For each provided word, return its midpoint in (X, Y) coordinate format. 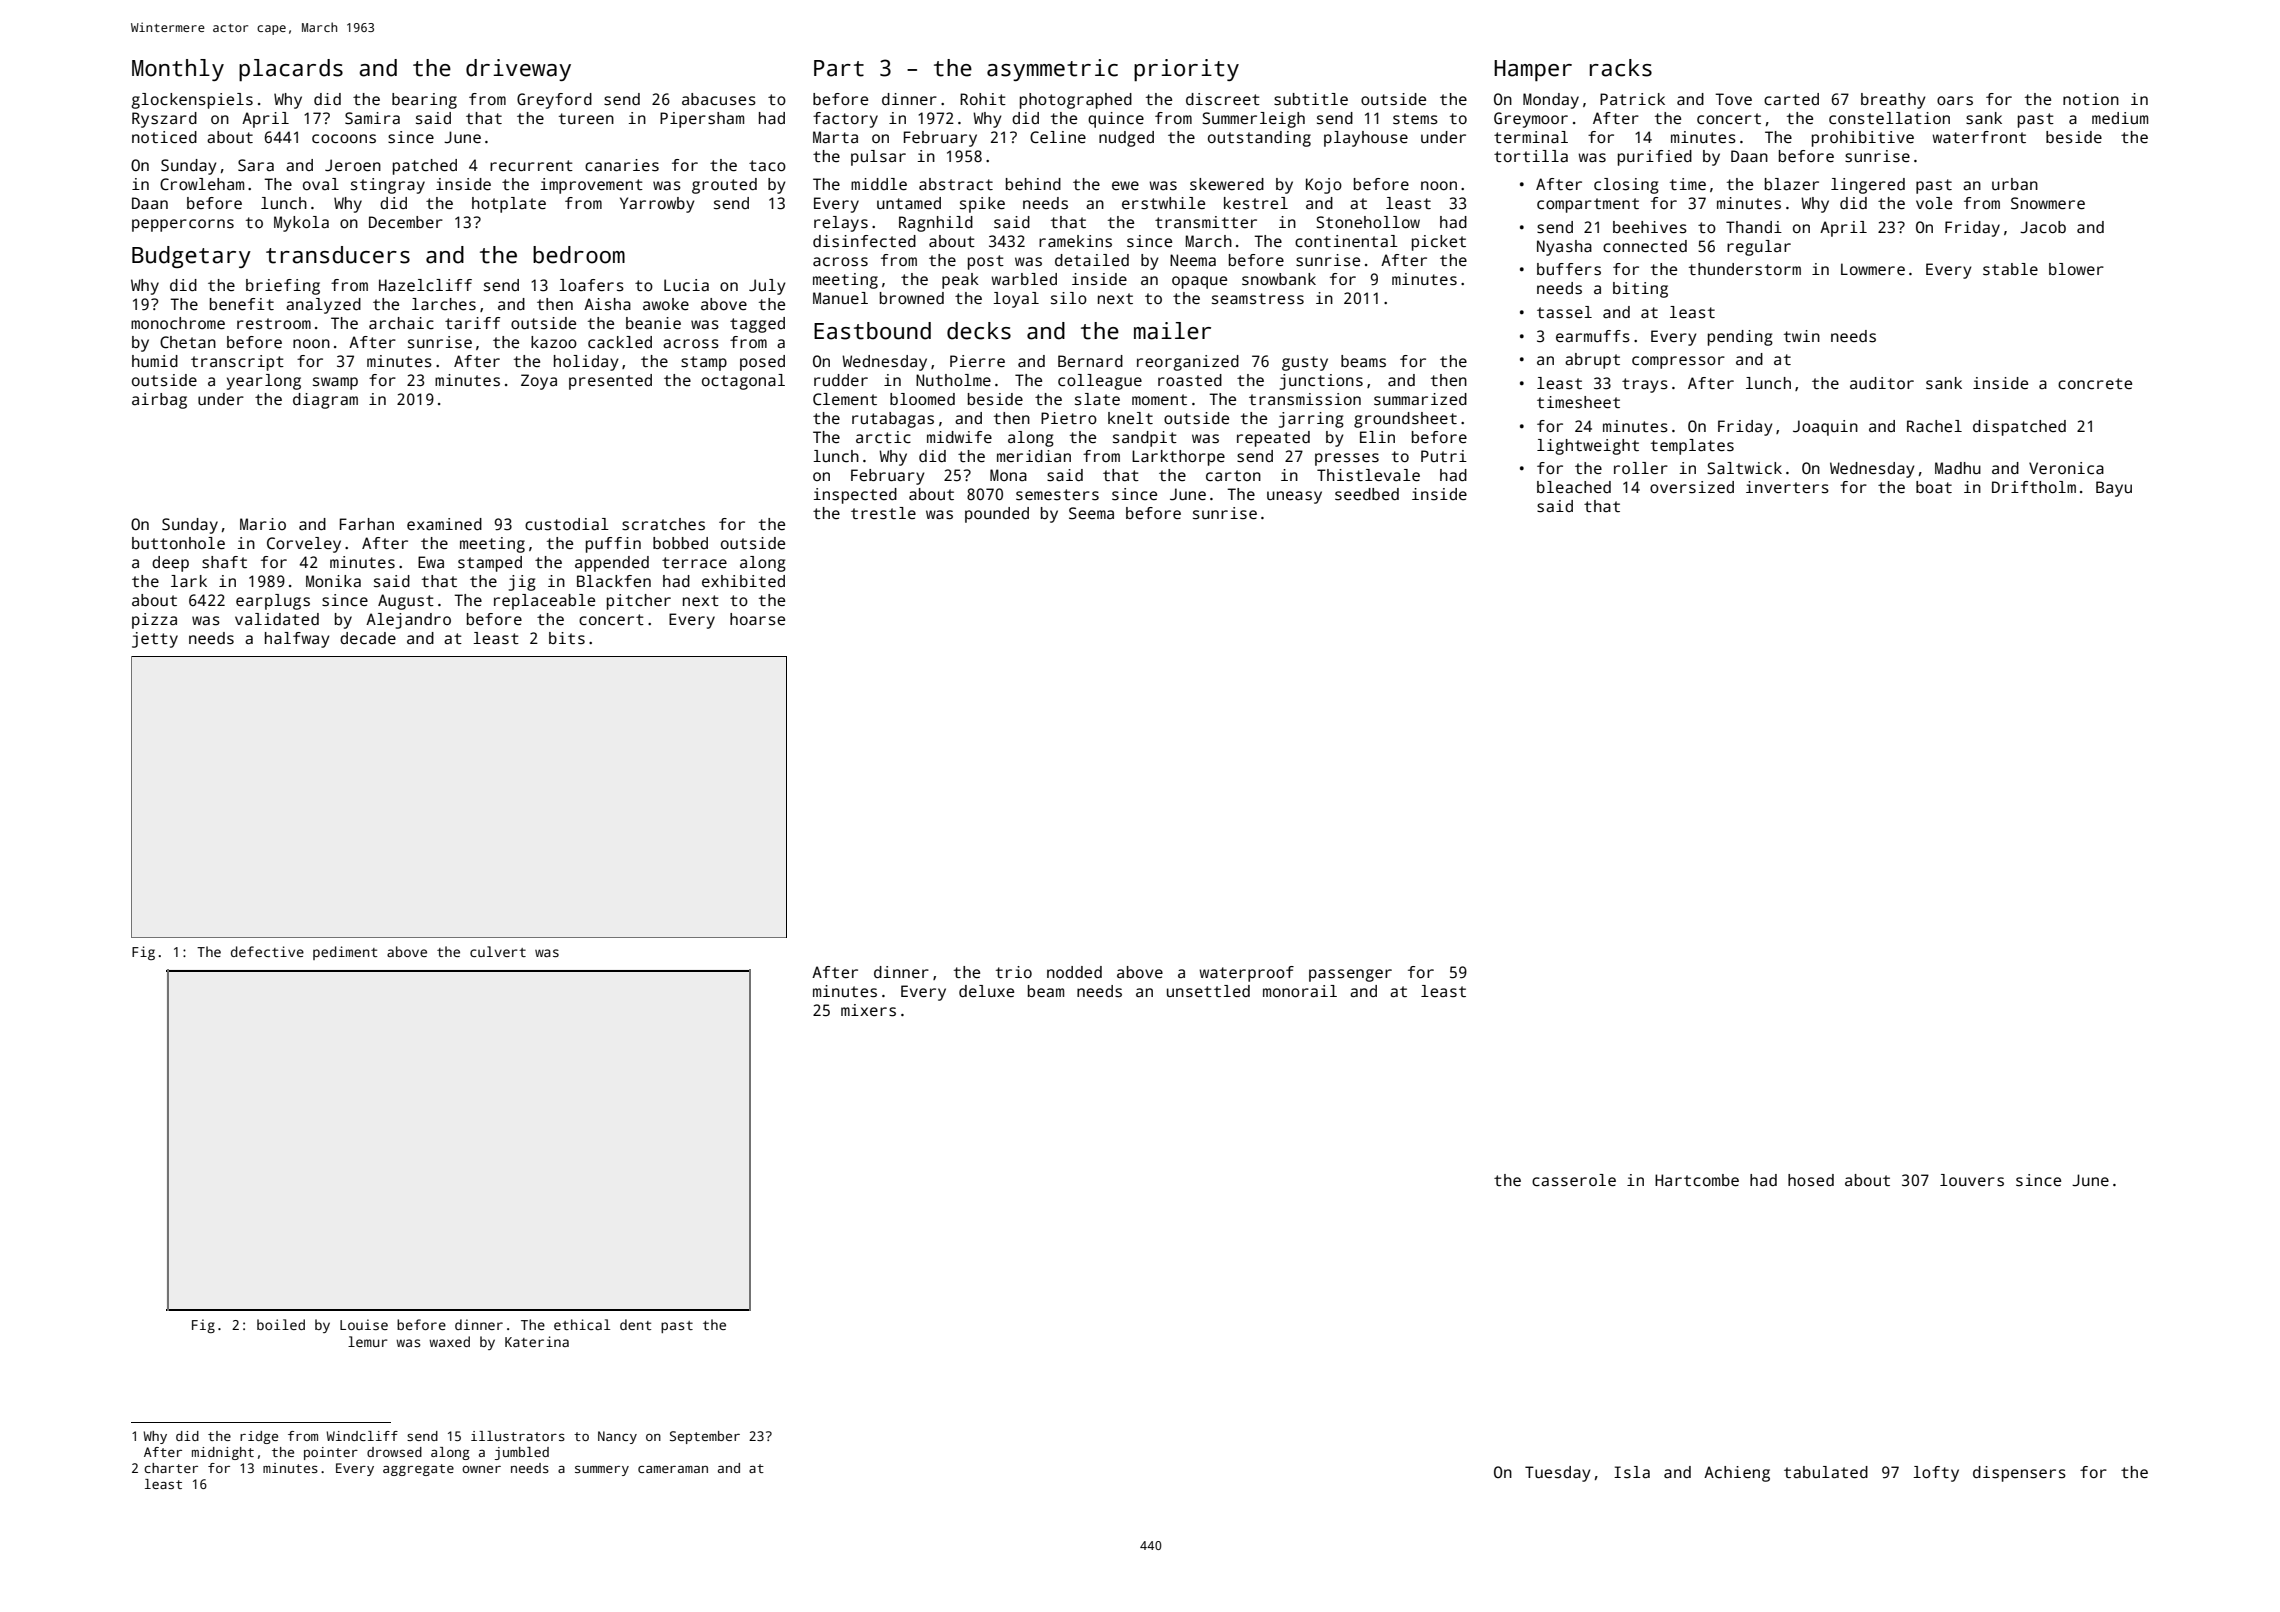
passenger (1350, 975)
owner (481, 1469)
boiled (281, 1324)
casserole (1574, 1180)
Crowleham (202, 184)
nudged (1126, 139)
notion (2091, 99)
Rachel (1934, 426)
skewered (1227, 184)
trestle (883, 513)
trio (1014, 972)
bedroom (579, 255)
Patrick (1632, 99)
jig (522, 583)
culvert (498, 951)
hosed (1811, 1180)
